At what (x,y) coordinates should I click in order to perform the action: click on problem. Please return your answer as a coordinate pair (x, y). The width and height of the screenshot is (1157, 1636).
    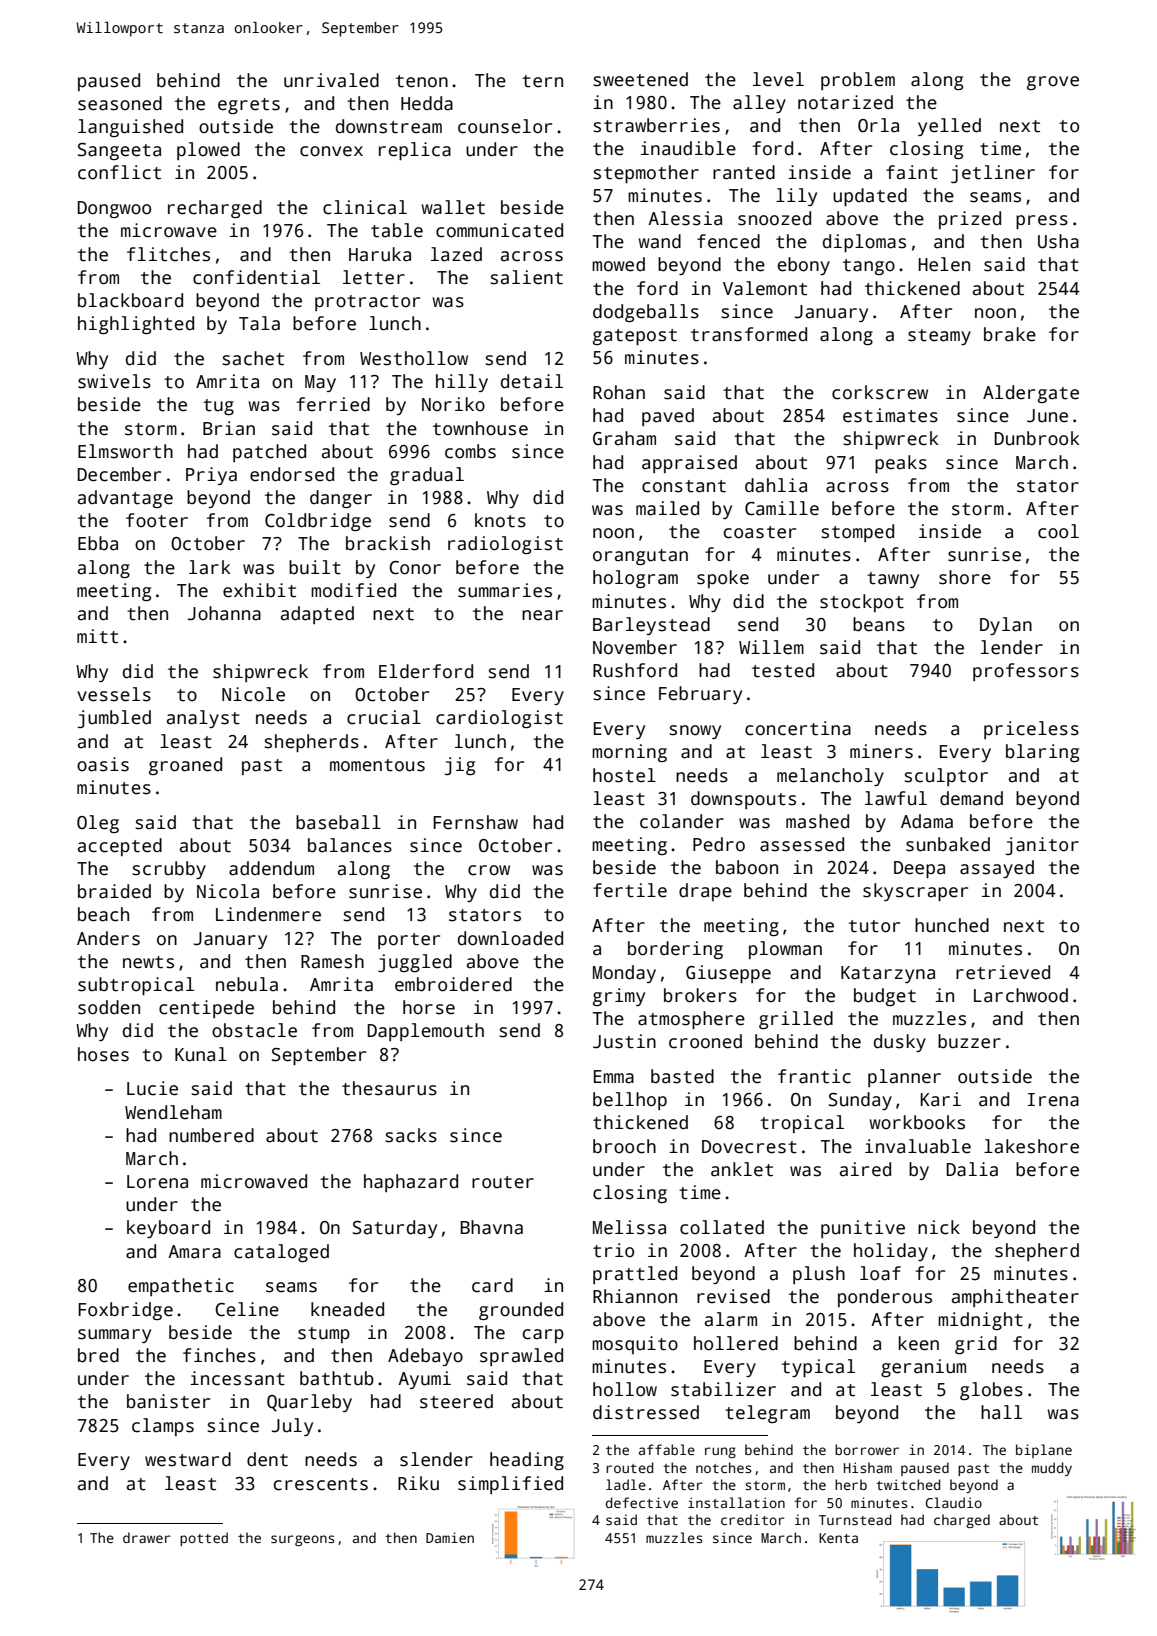
    Looking at the image, I should click on (858, 81).
